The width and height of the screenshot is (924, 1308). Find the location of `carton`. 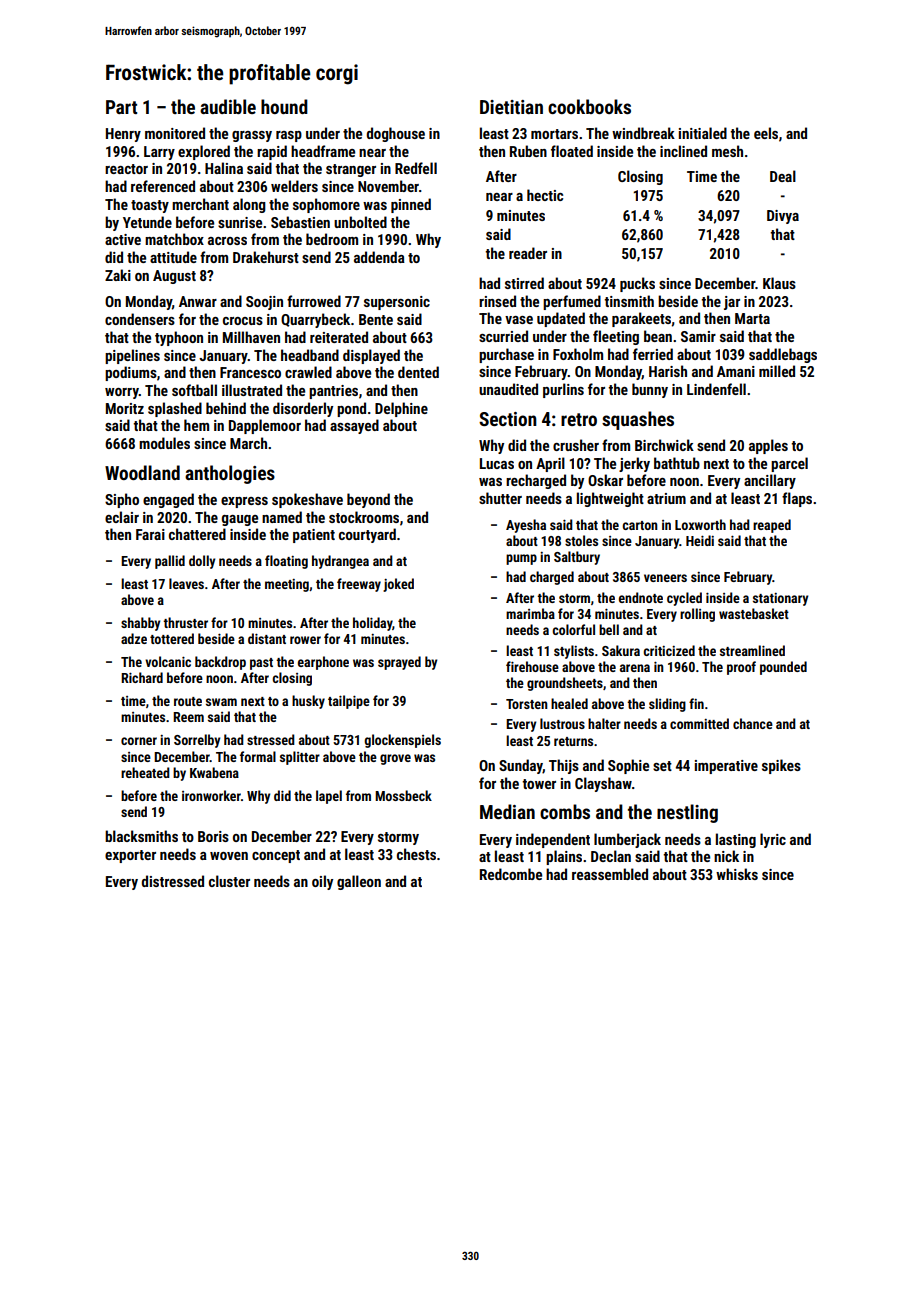

carton is located at coordinates (640, 525).
